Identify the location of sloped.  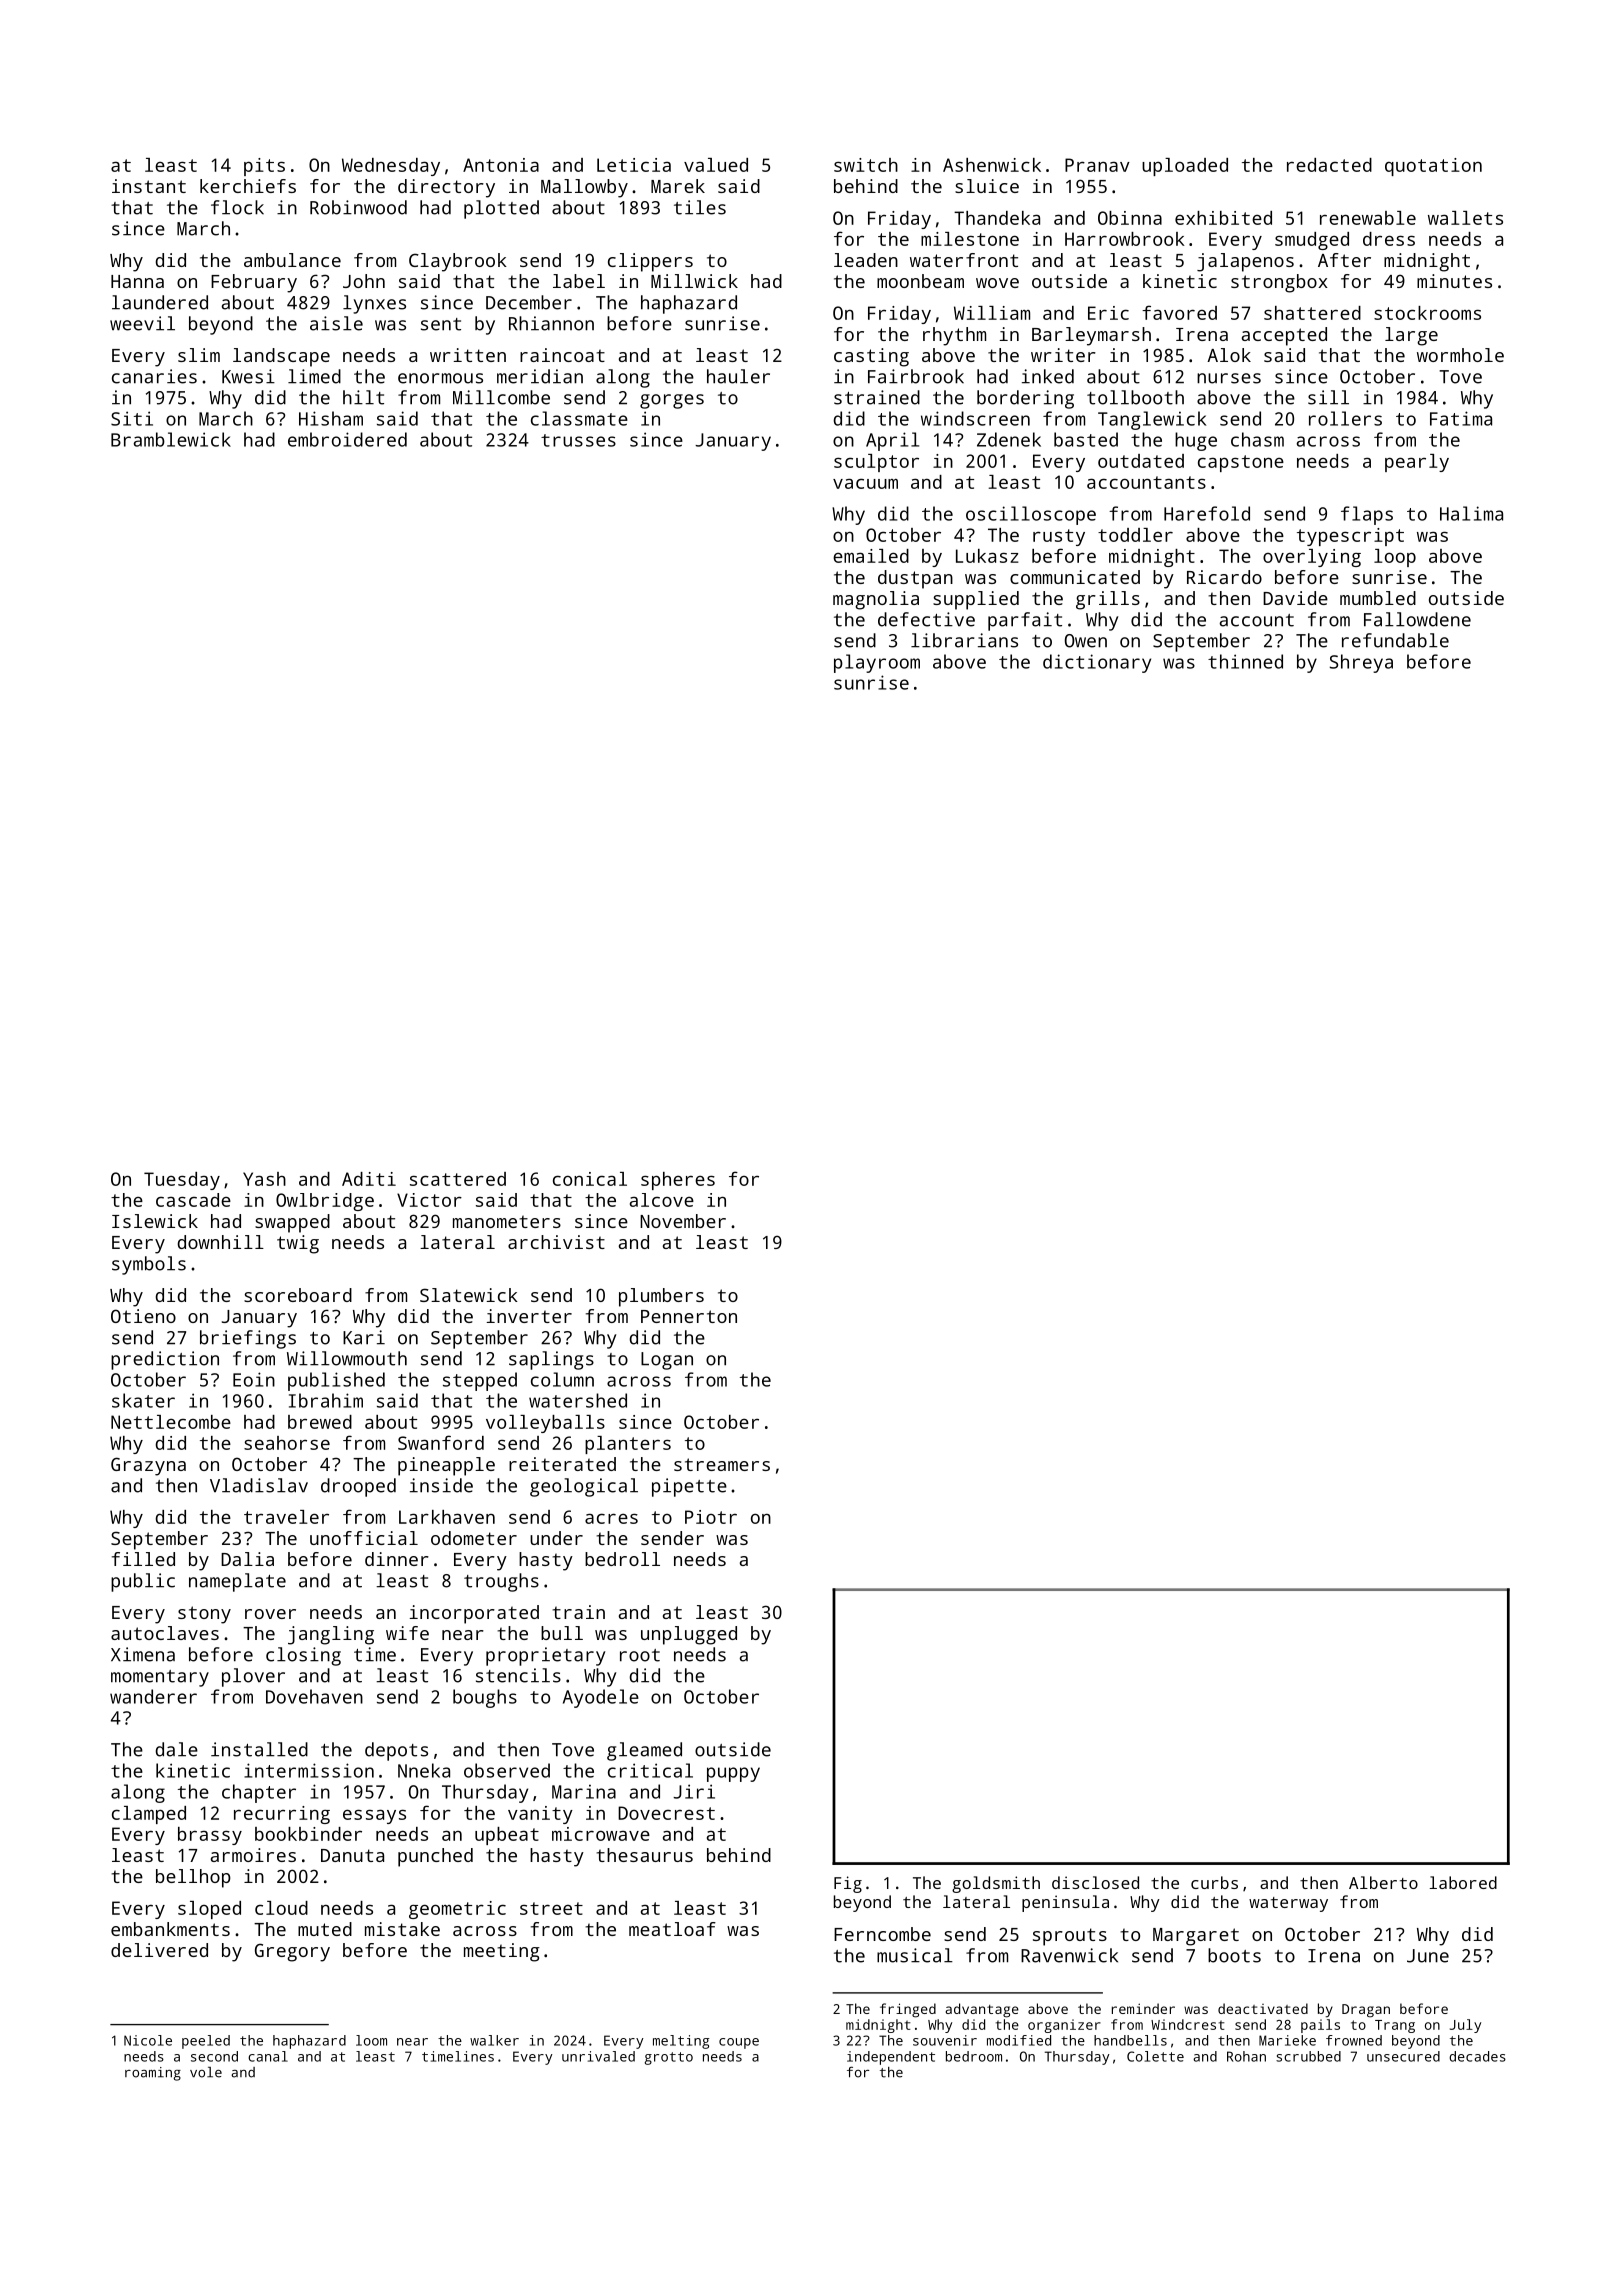
(209, 1910).
